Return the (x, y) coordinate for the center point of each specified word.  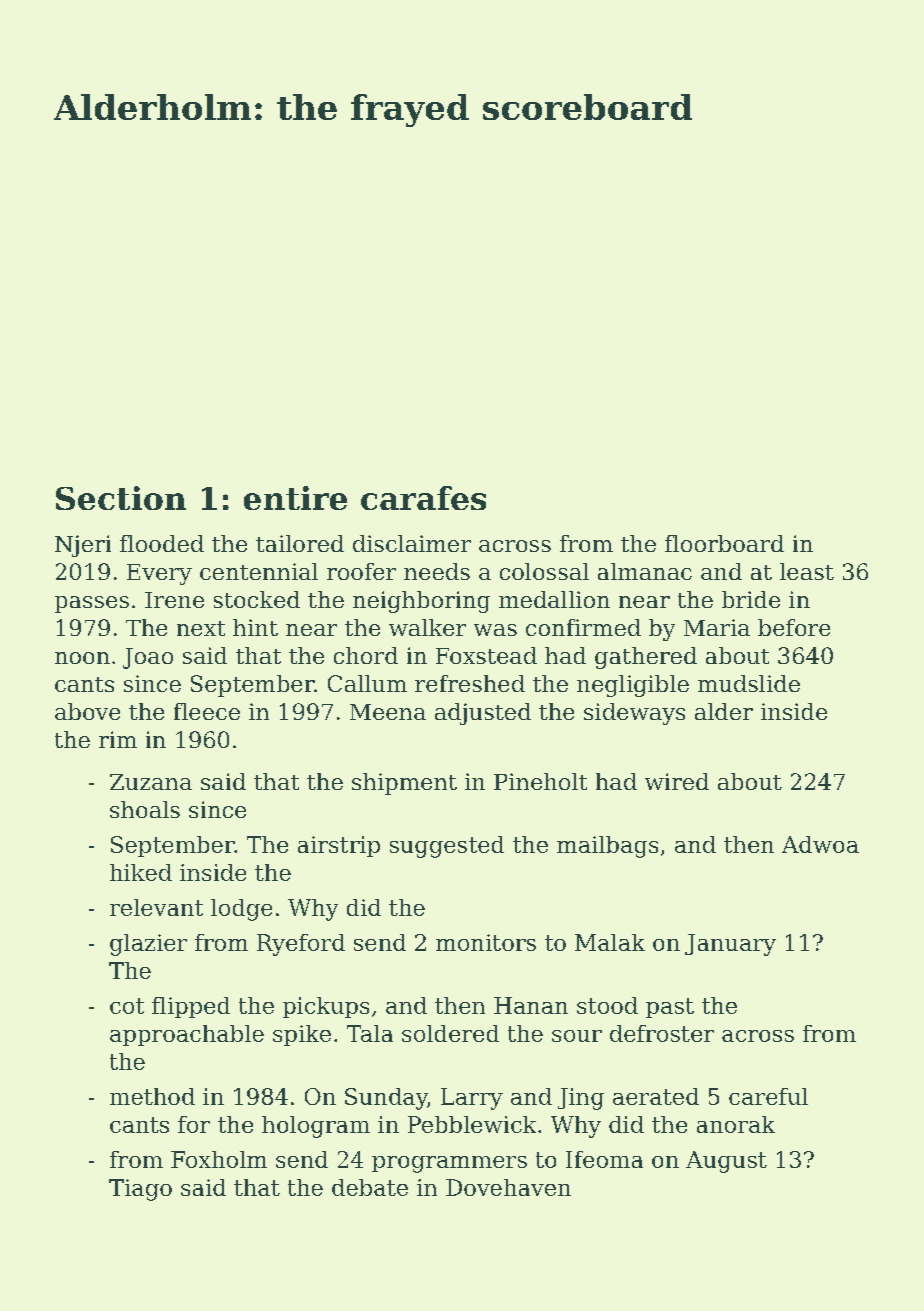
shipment (404, 784)
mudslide (749, 683)
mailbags (607, 847)
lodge (241, 910)
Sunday (386, 1099)
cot (127, 1006)
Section (121, 498)
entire (295, 498)
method (152, 1096)
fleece (207, 711)
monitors (486, 942)
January (730, 945)
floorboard (724, 543)
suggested (447, 847)
